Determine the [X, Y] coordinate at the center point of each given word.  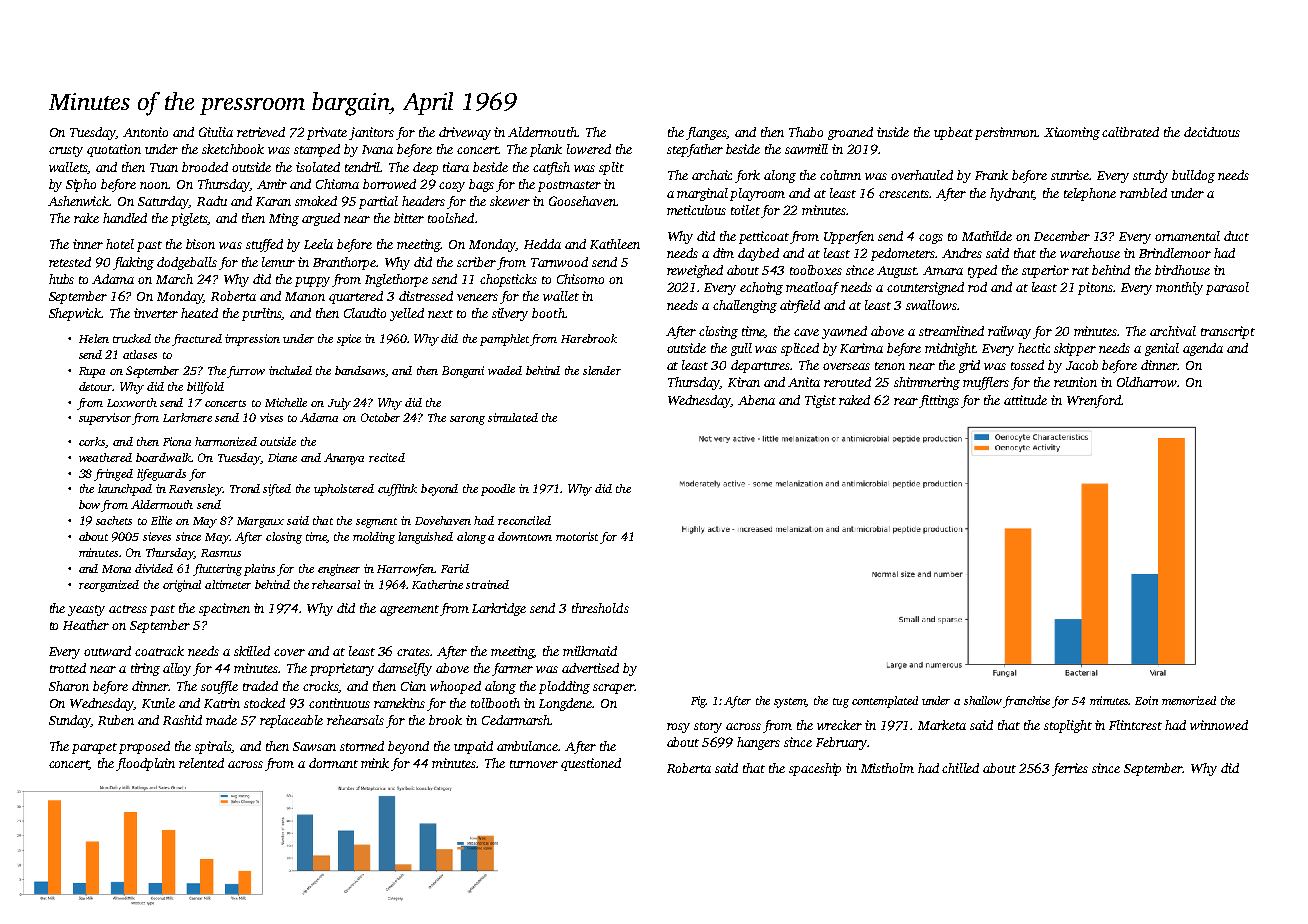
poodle [498, 490]
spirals [213, 747]
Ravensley [195, 490]
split [611, 168]
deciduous [1212, 132]
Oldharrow [1147, 382]
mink [375, 763]
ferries [1070, 769]
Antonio [145, 132]
